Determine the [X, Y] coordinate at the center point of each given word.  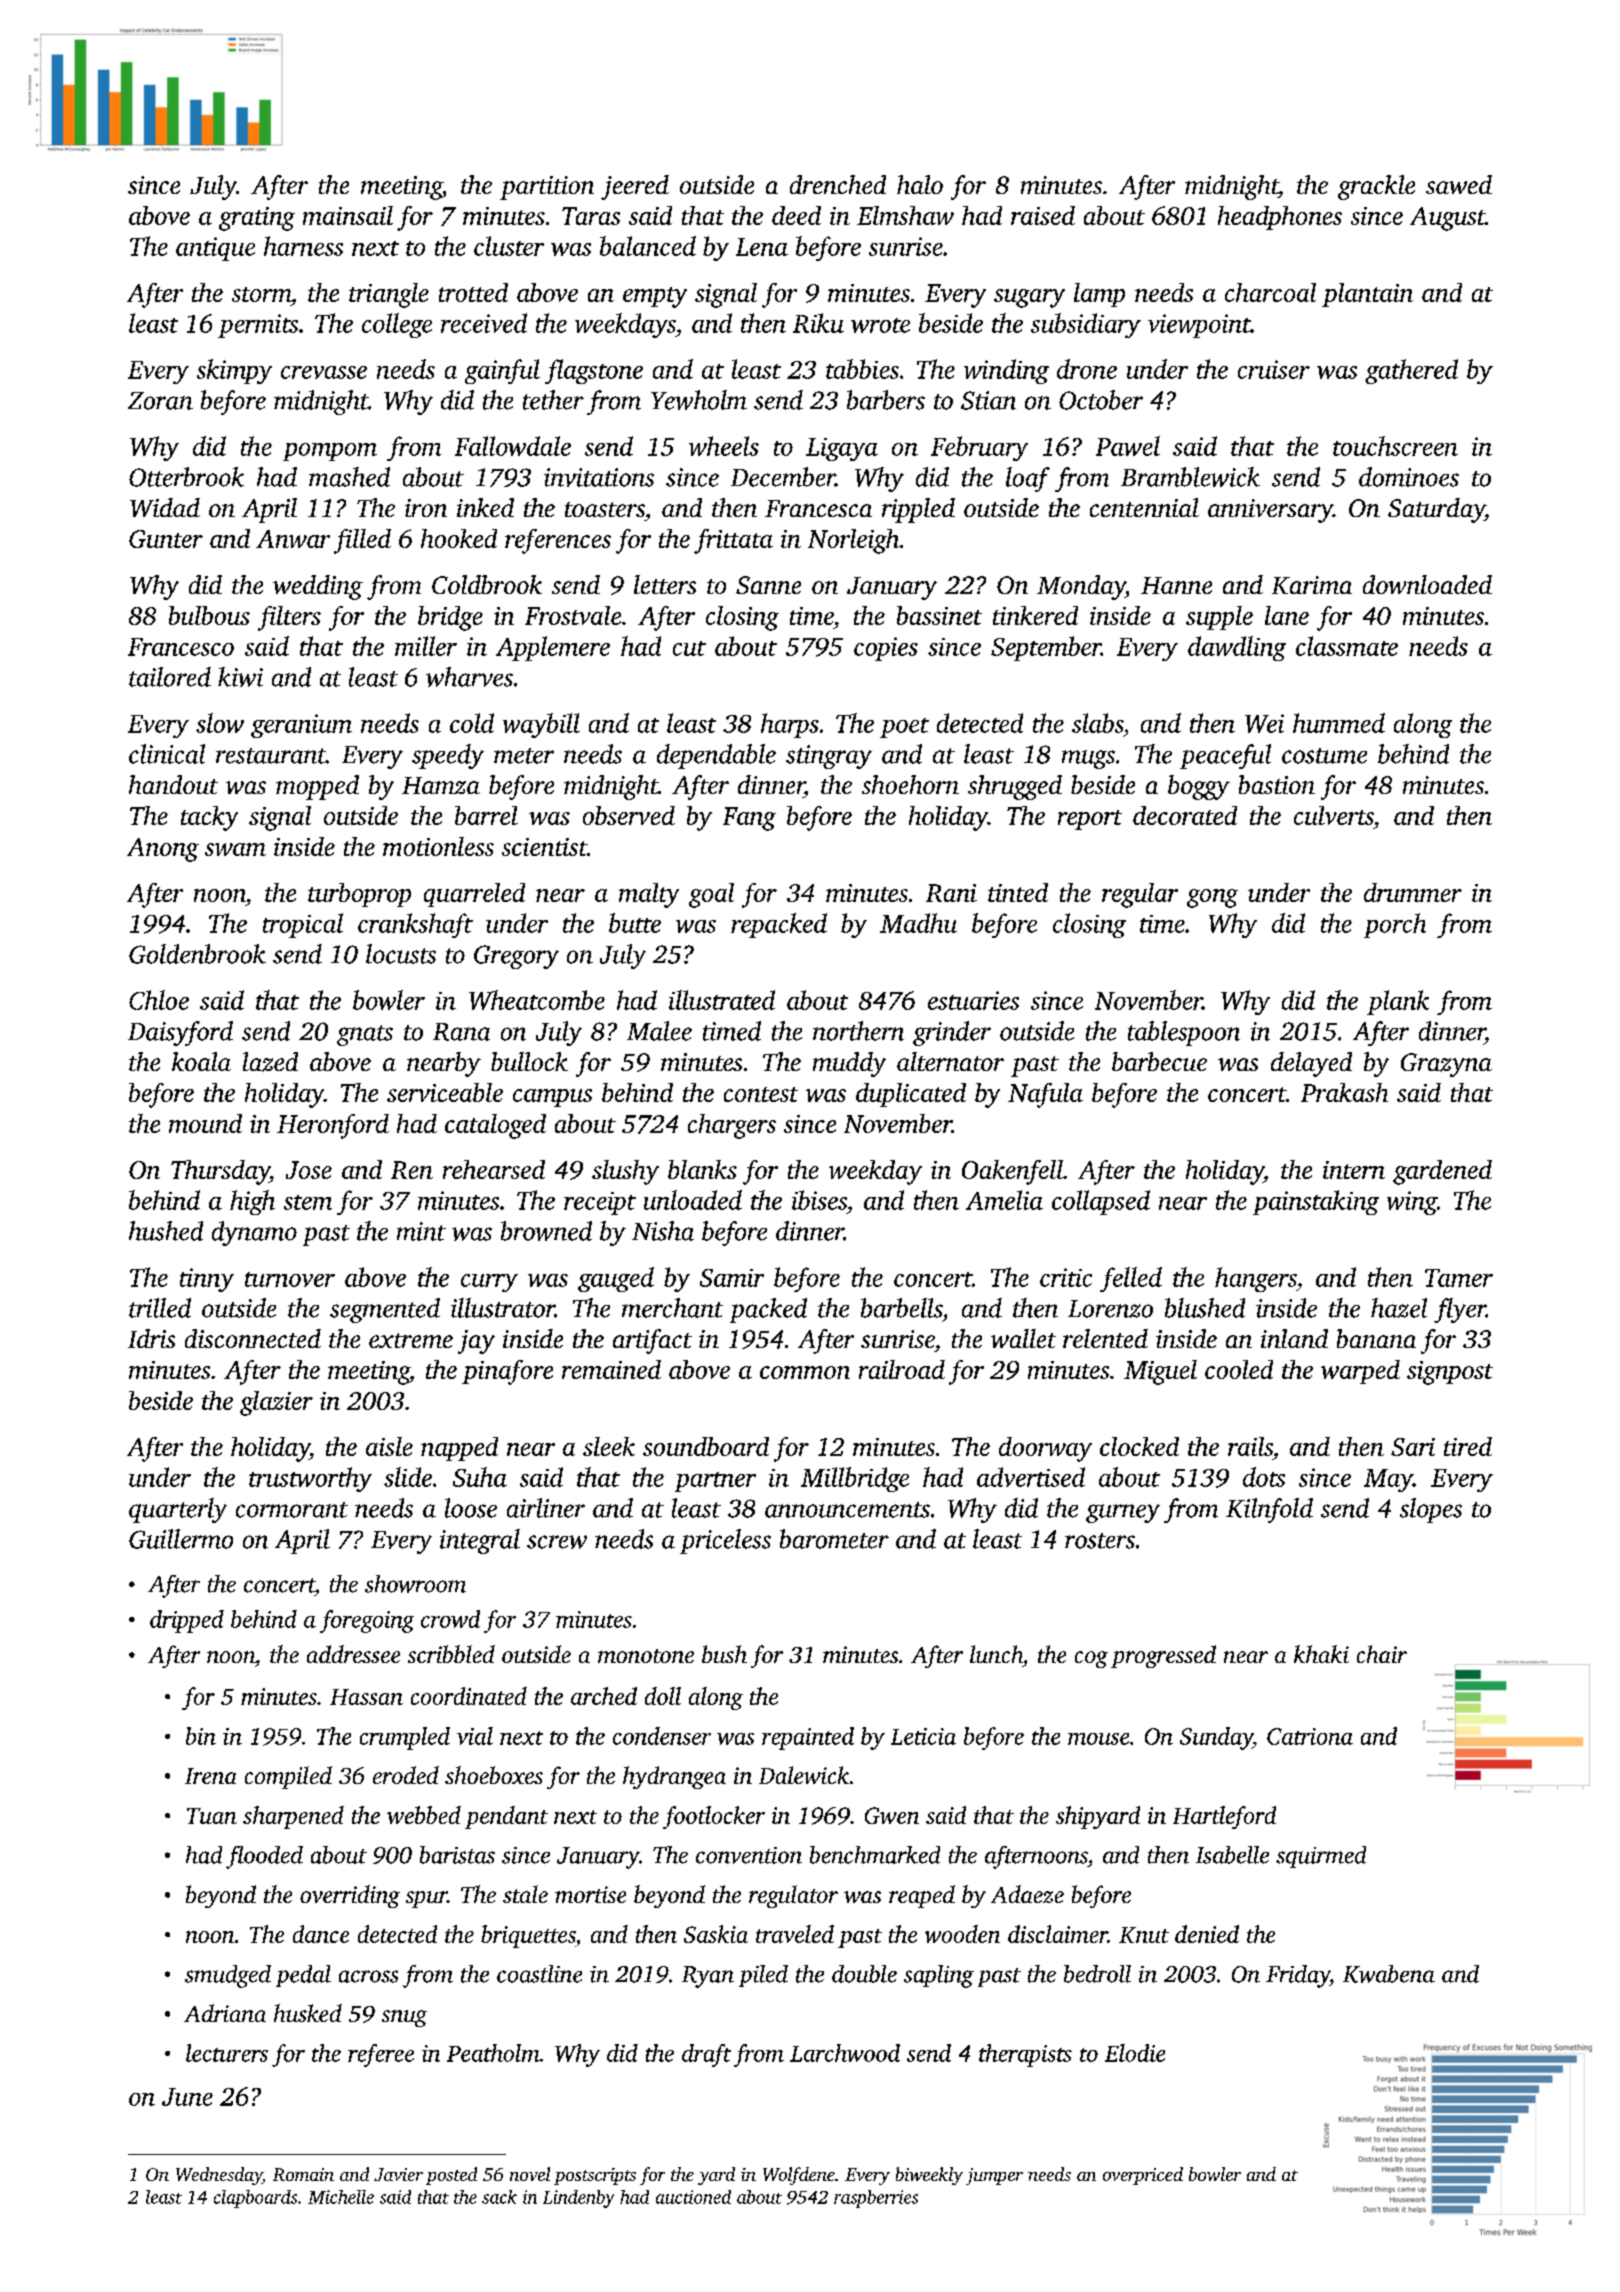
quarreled [474, 895]
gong [1212, 898]
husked [308, 2013]
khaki [1321, 1654]
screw [557, 1542]
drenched [838, 184]
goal [711, 895]
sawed [1459, 184]
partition [547, 188]
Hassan [366, 1697]
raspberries [876, 2199]
